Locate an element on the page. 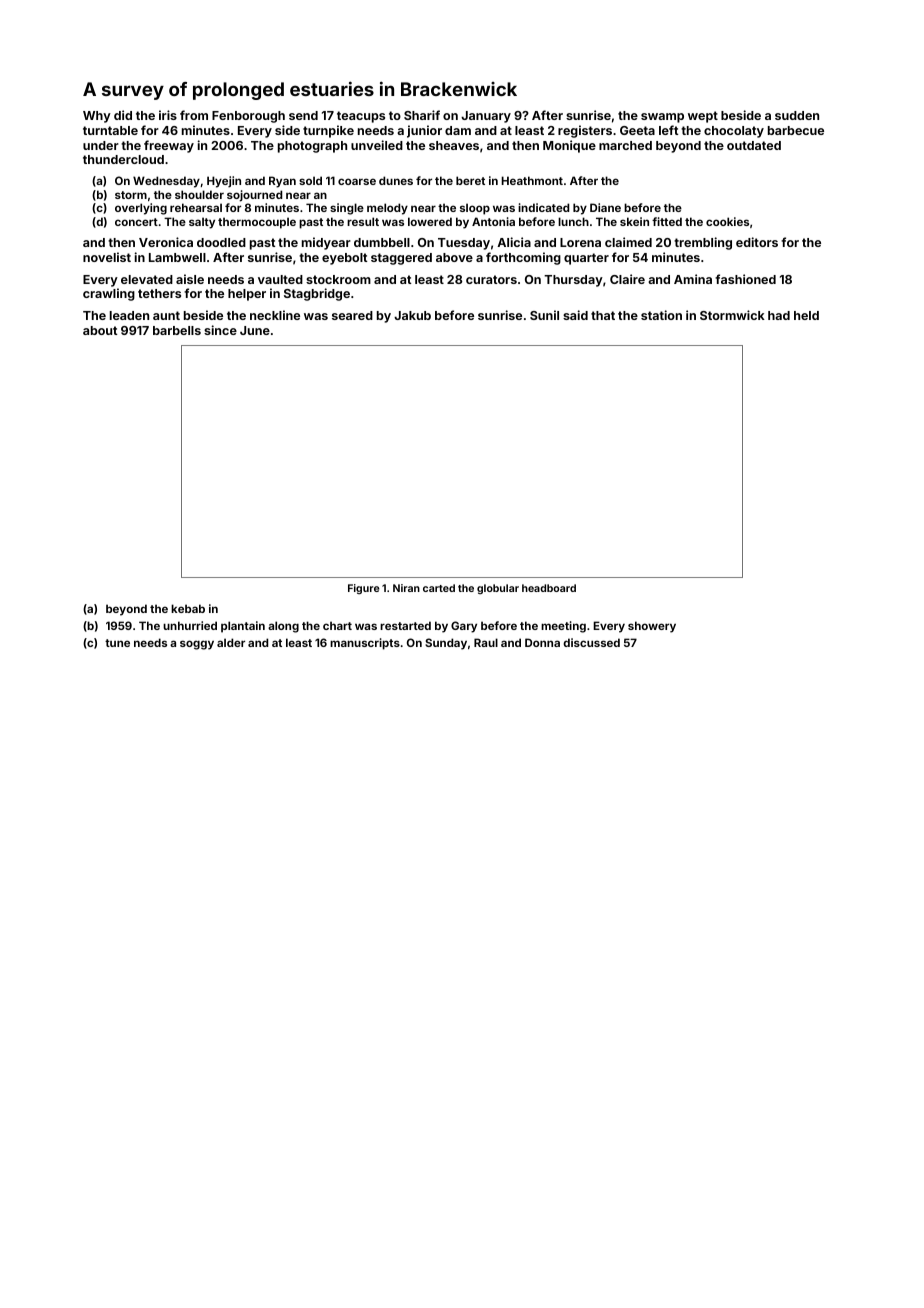 Image resolution: width=924 pixels, height=1308 pixels. Figure is located at coordinates (364, 589).
